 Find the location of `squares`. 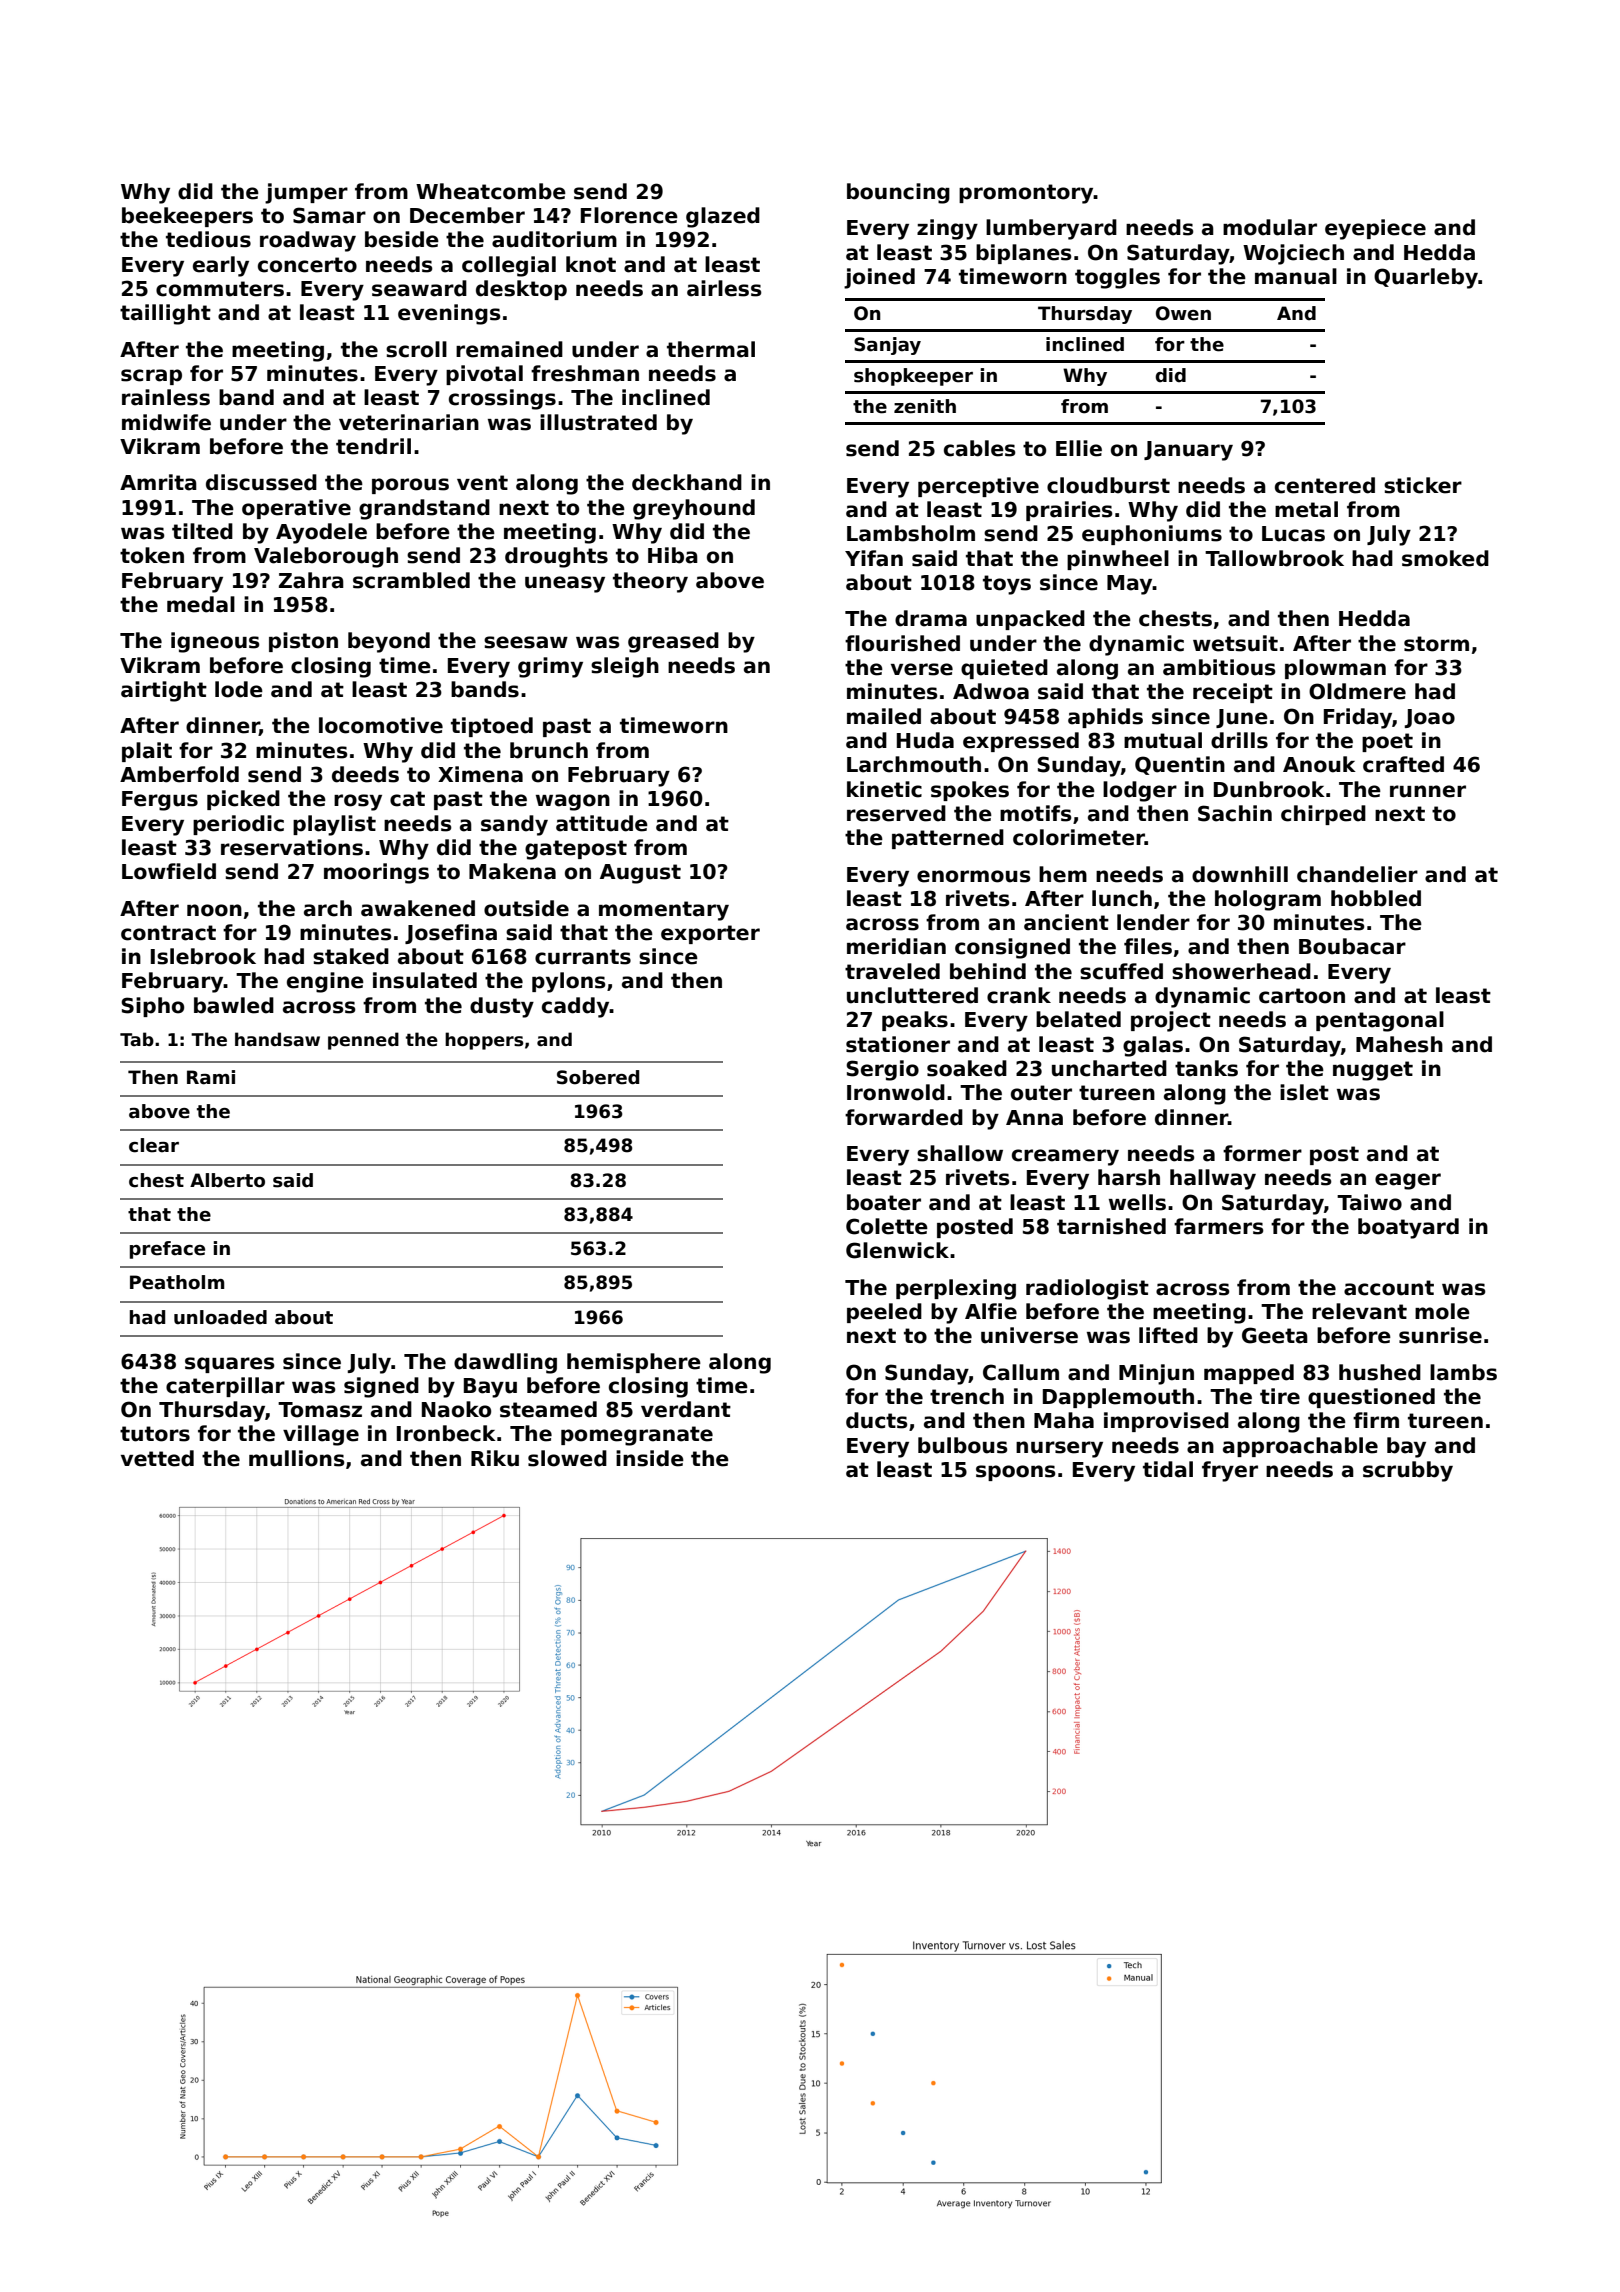

squares is located at coordinates (230, 1365).
